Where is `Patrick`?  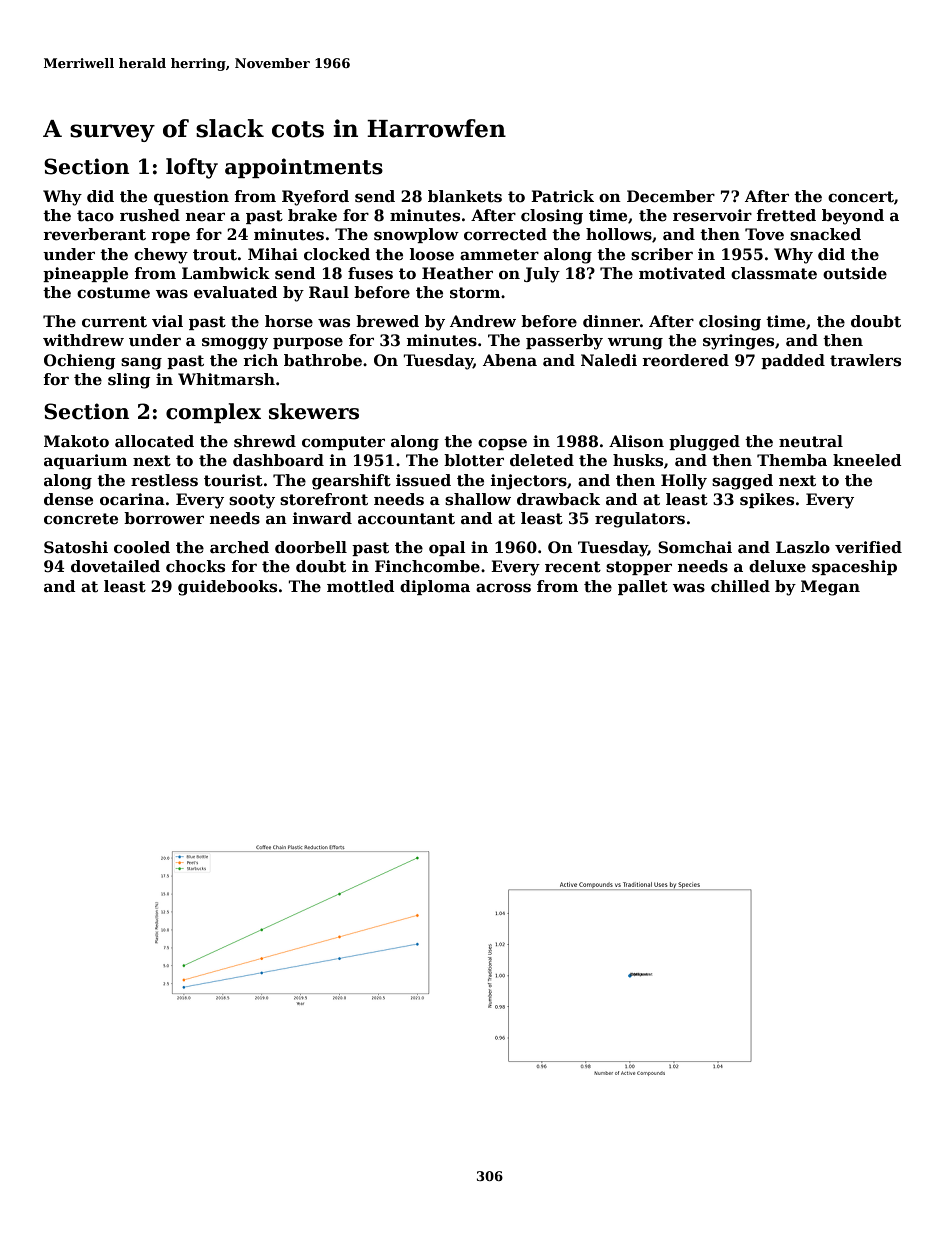 Patrick is located at coordinates (562, 196).
